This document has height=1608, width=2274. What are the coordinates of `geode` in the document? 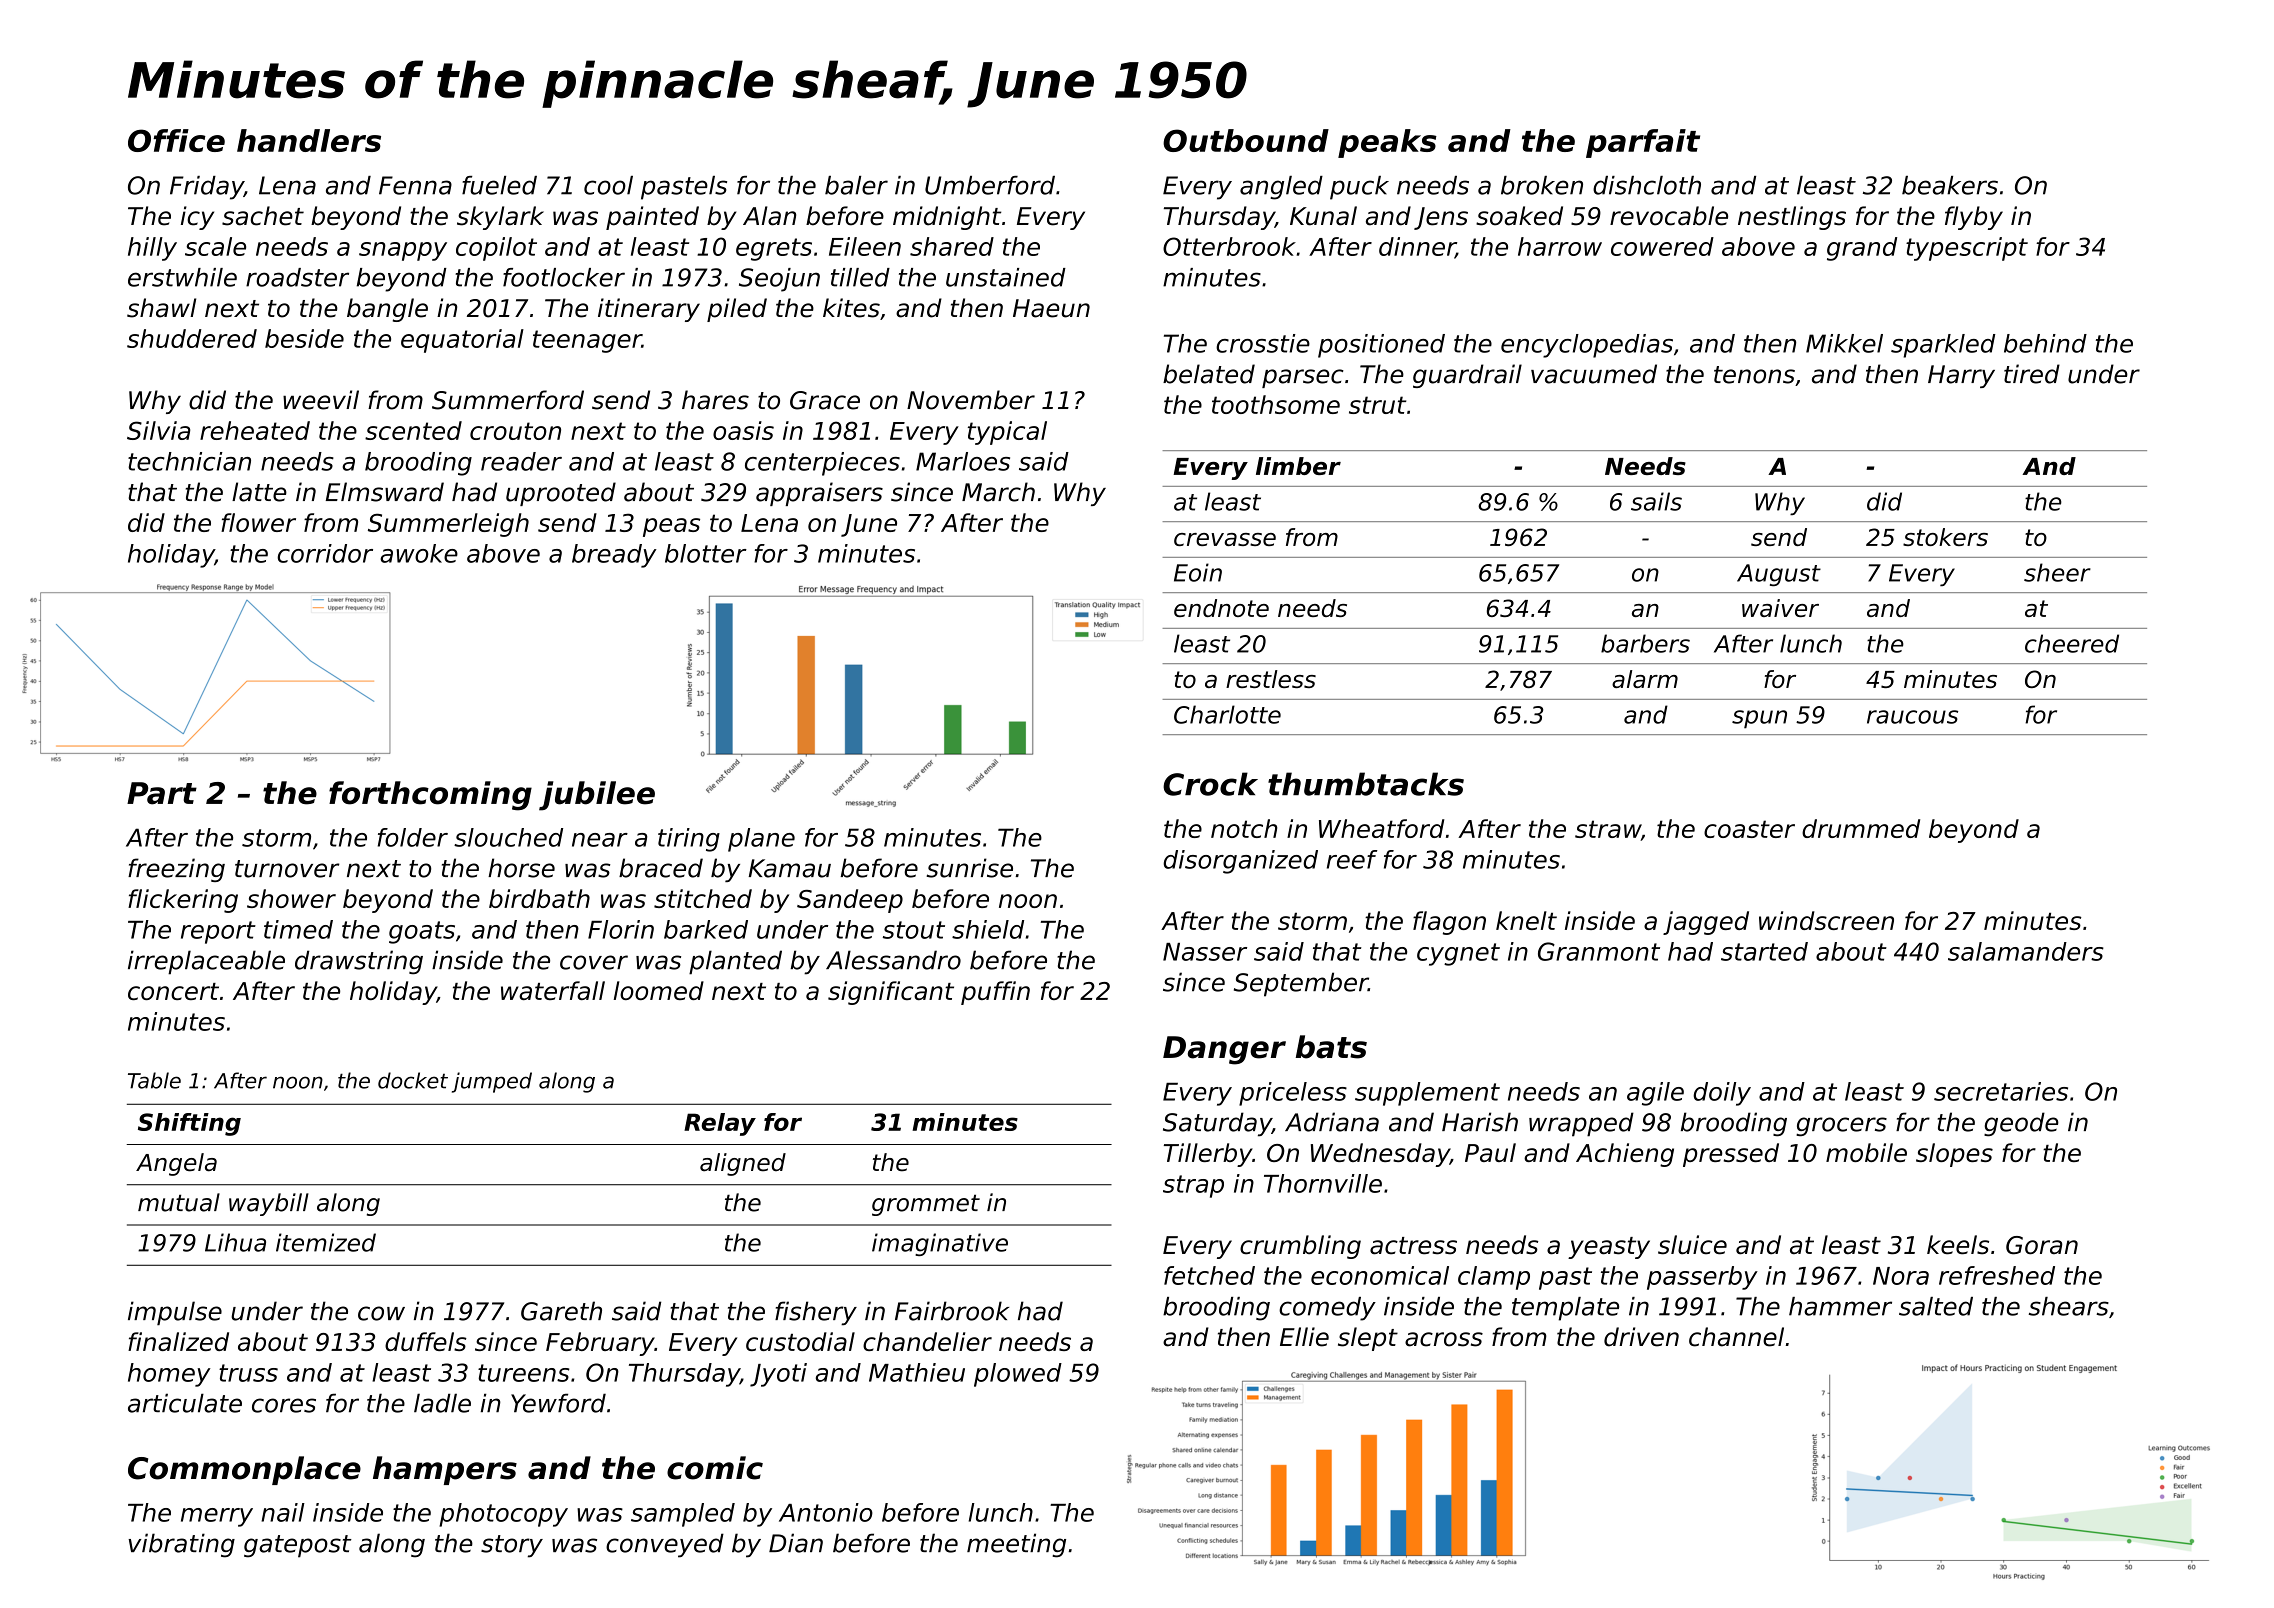 It's located at (2021, 1124).
